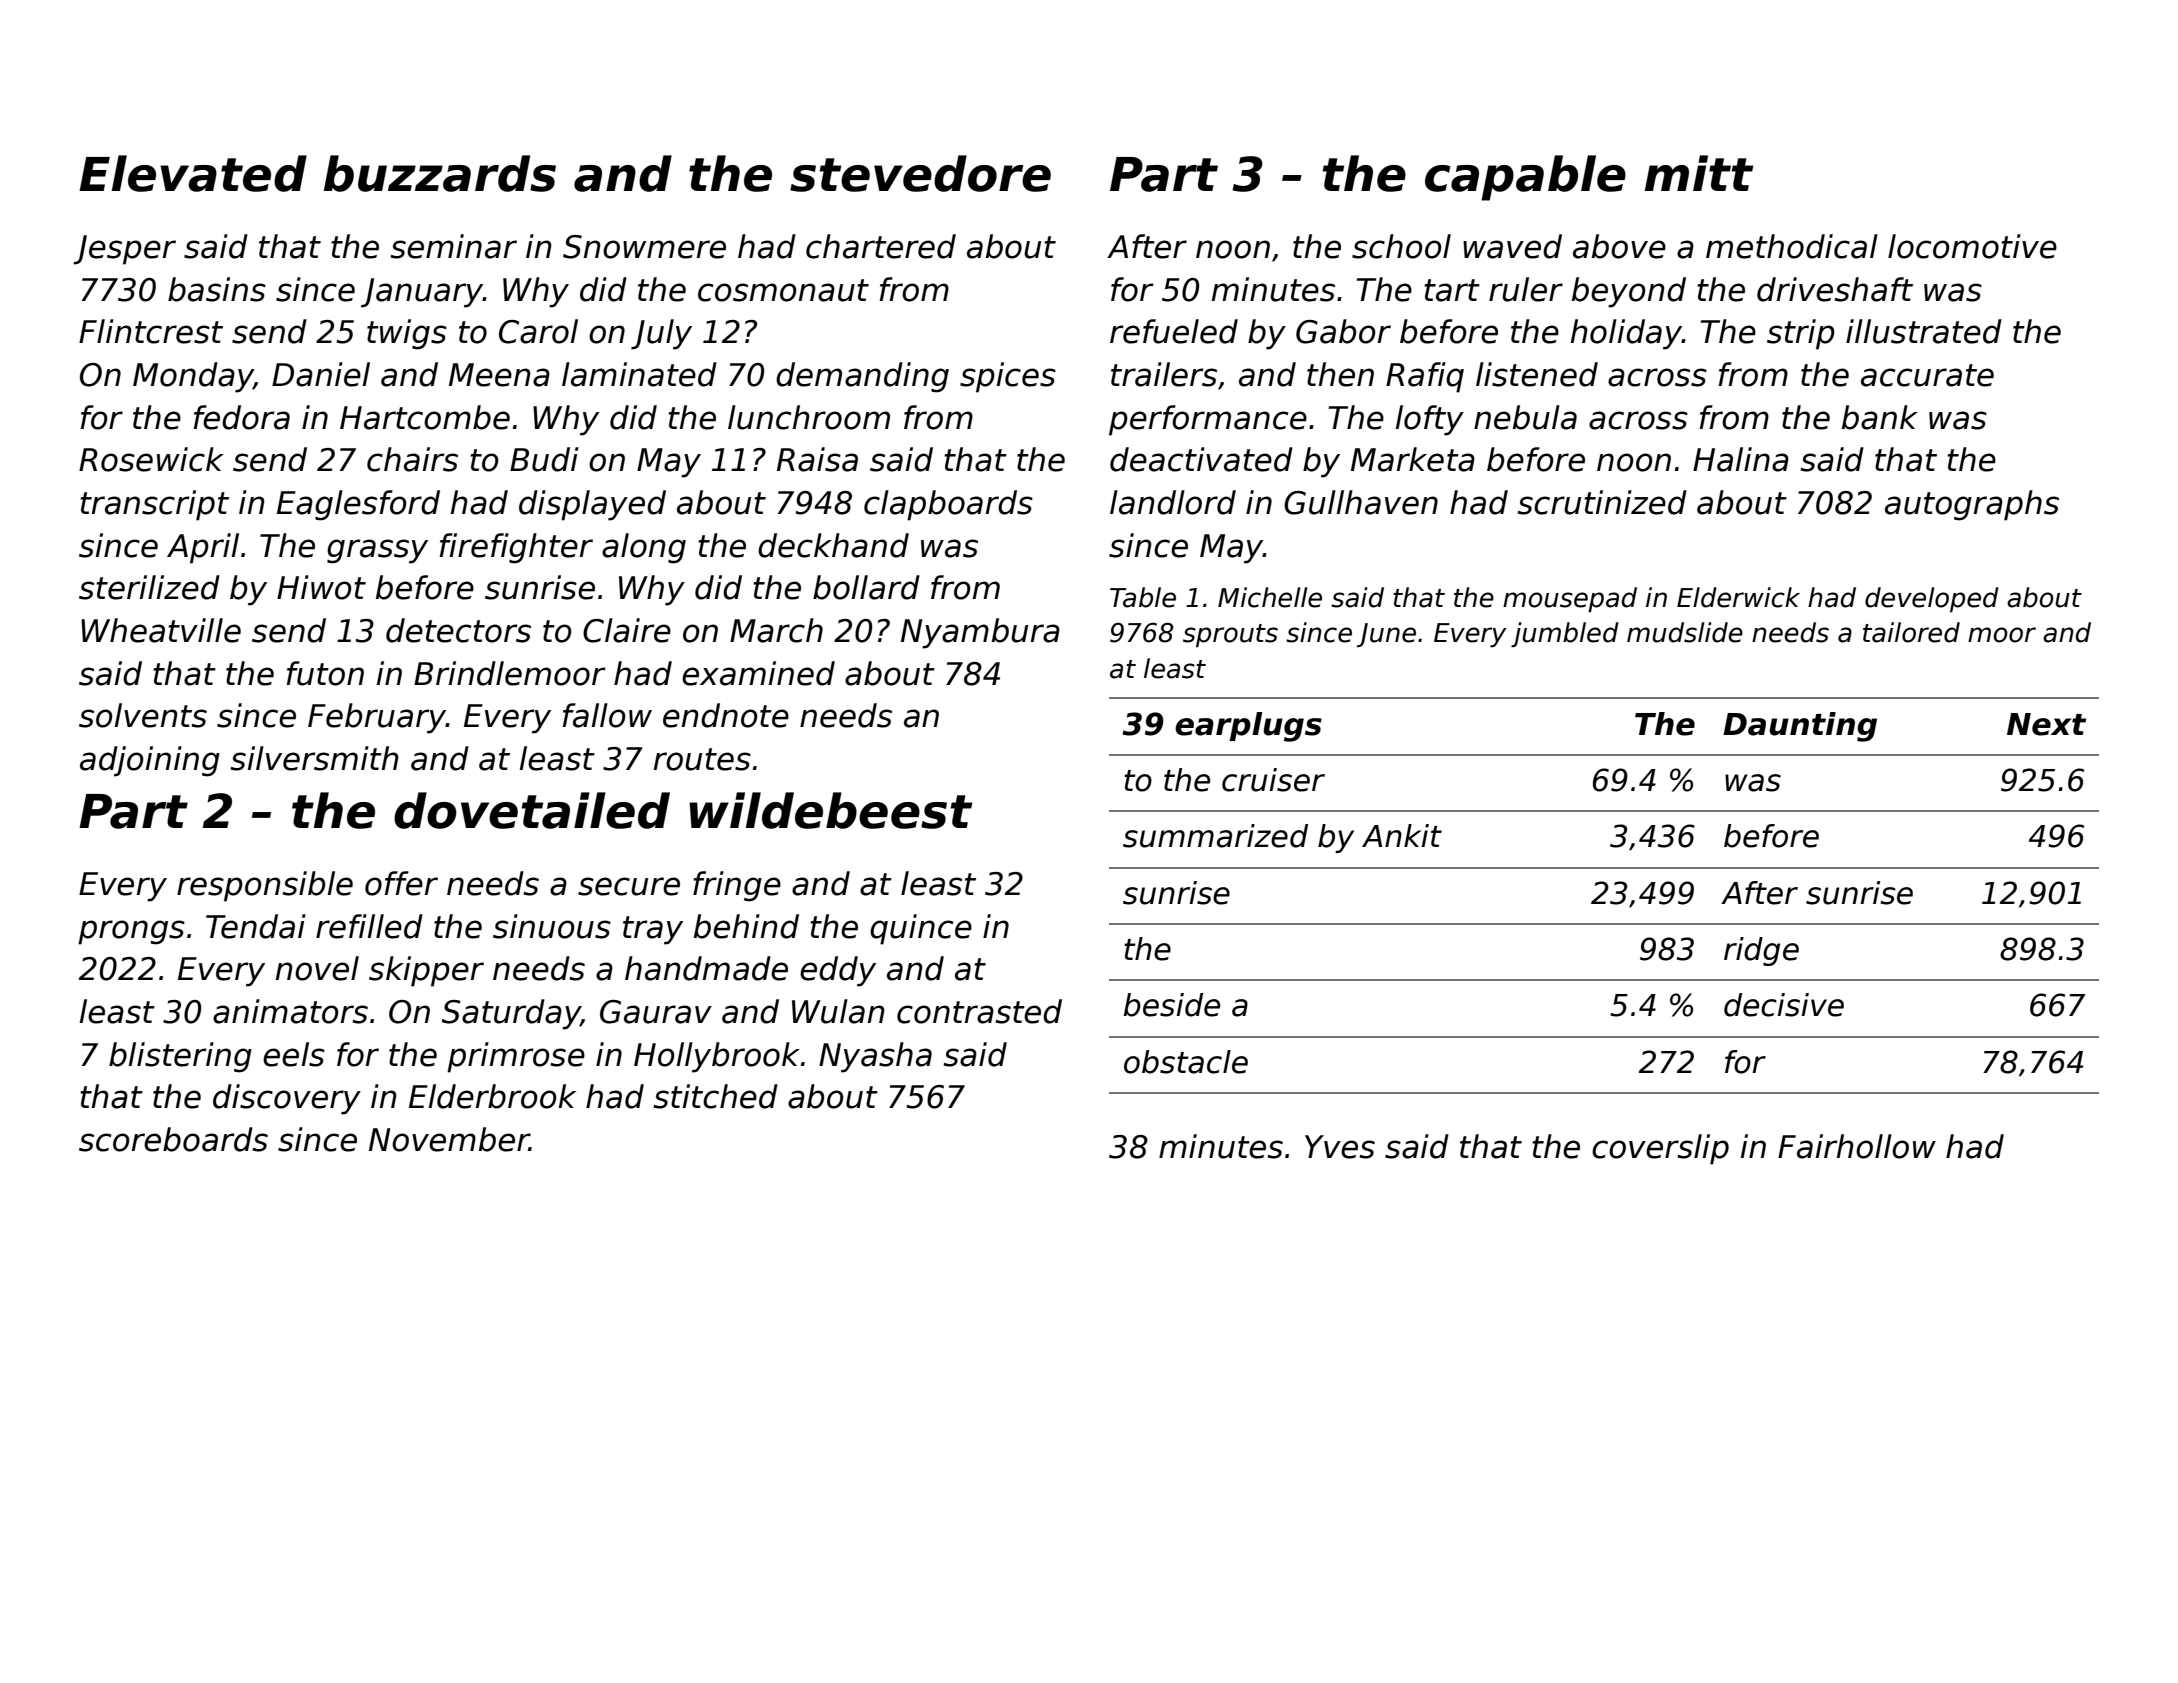  What do you see at coordinates (1343, 331) in the screenshot?
I see `Gabor` at bounding box center [1343, 331].
